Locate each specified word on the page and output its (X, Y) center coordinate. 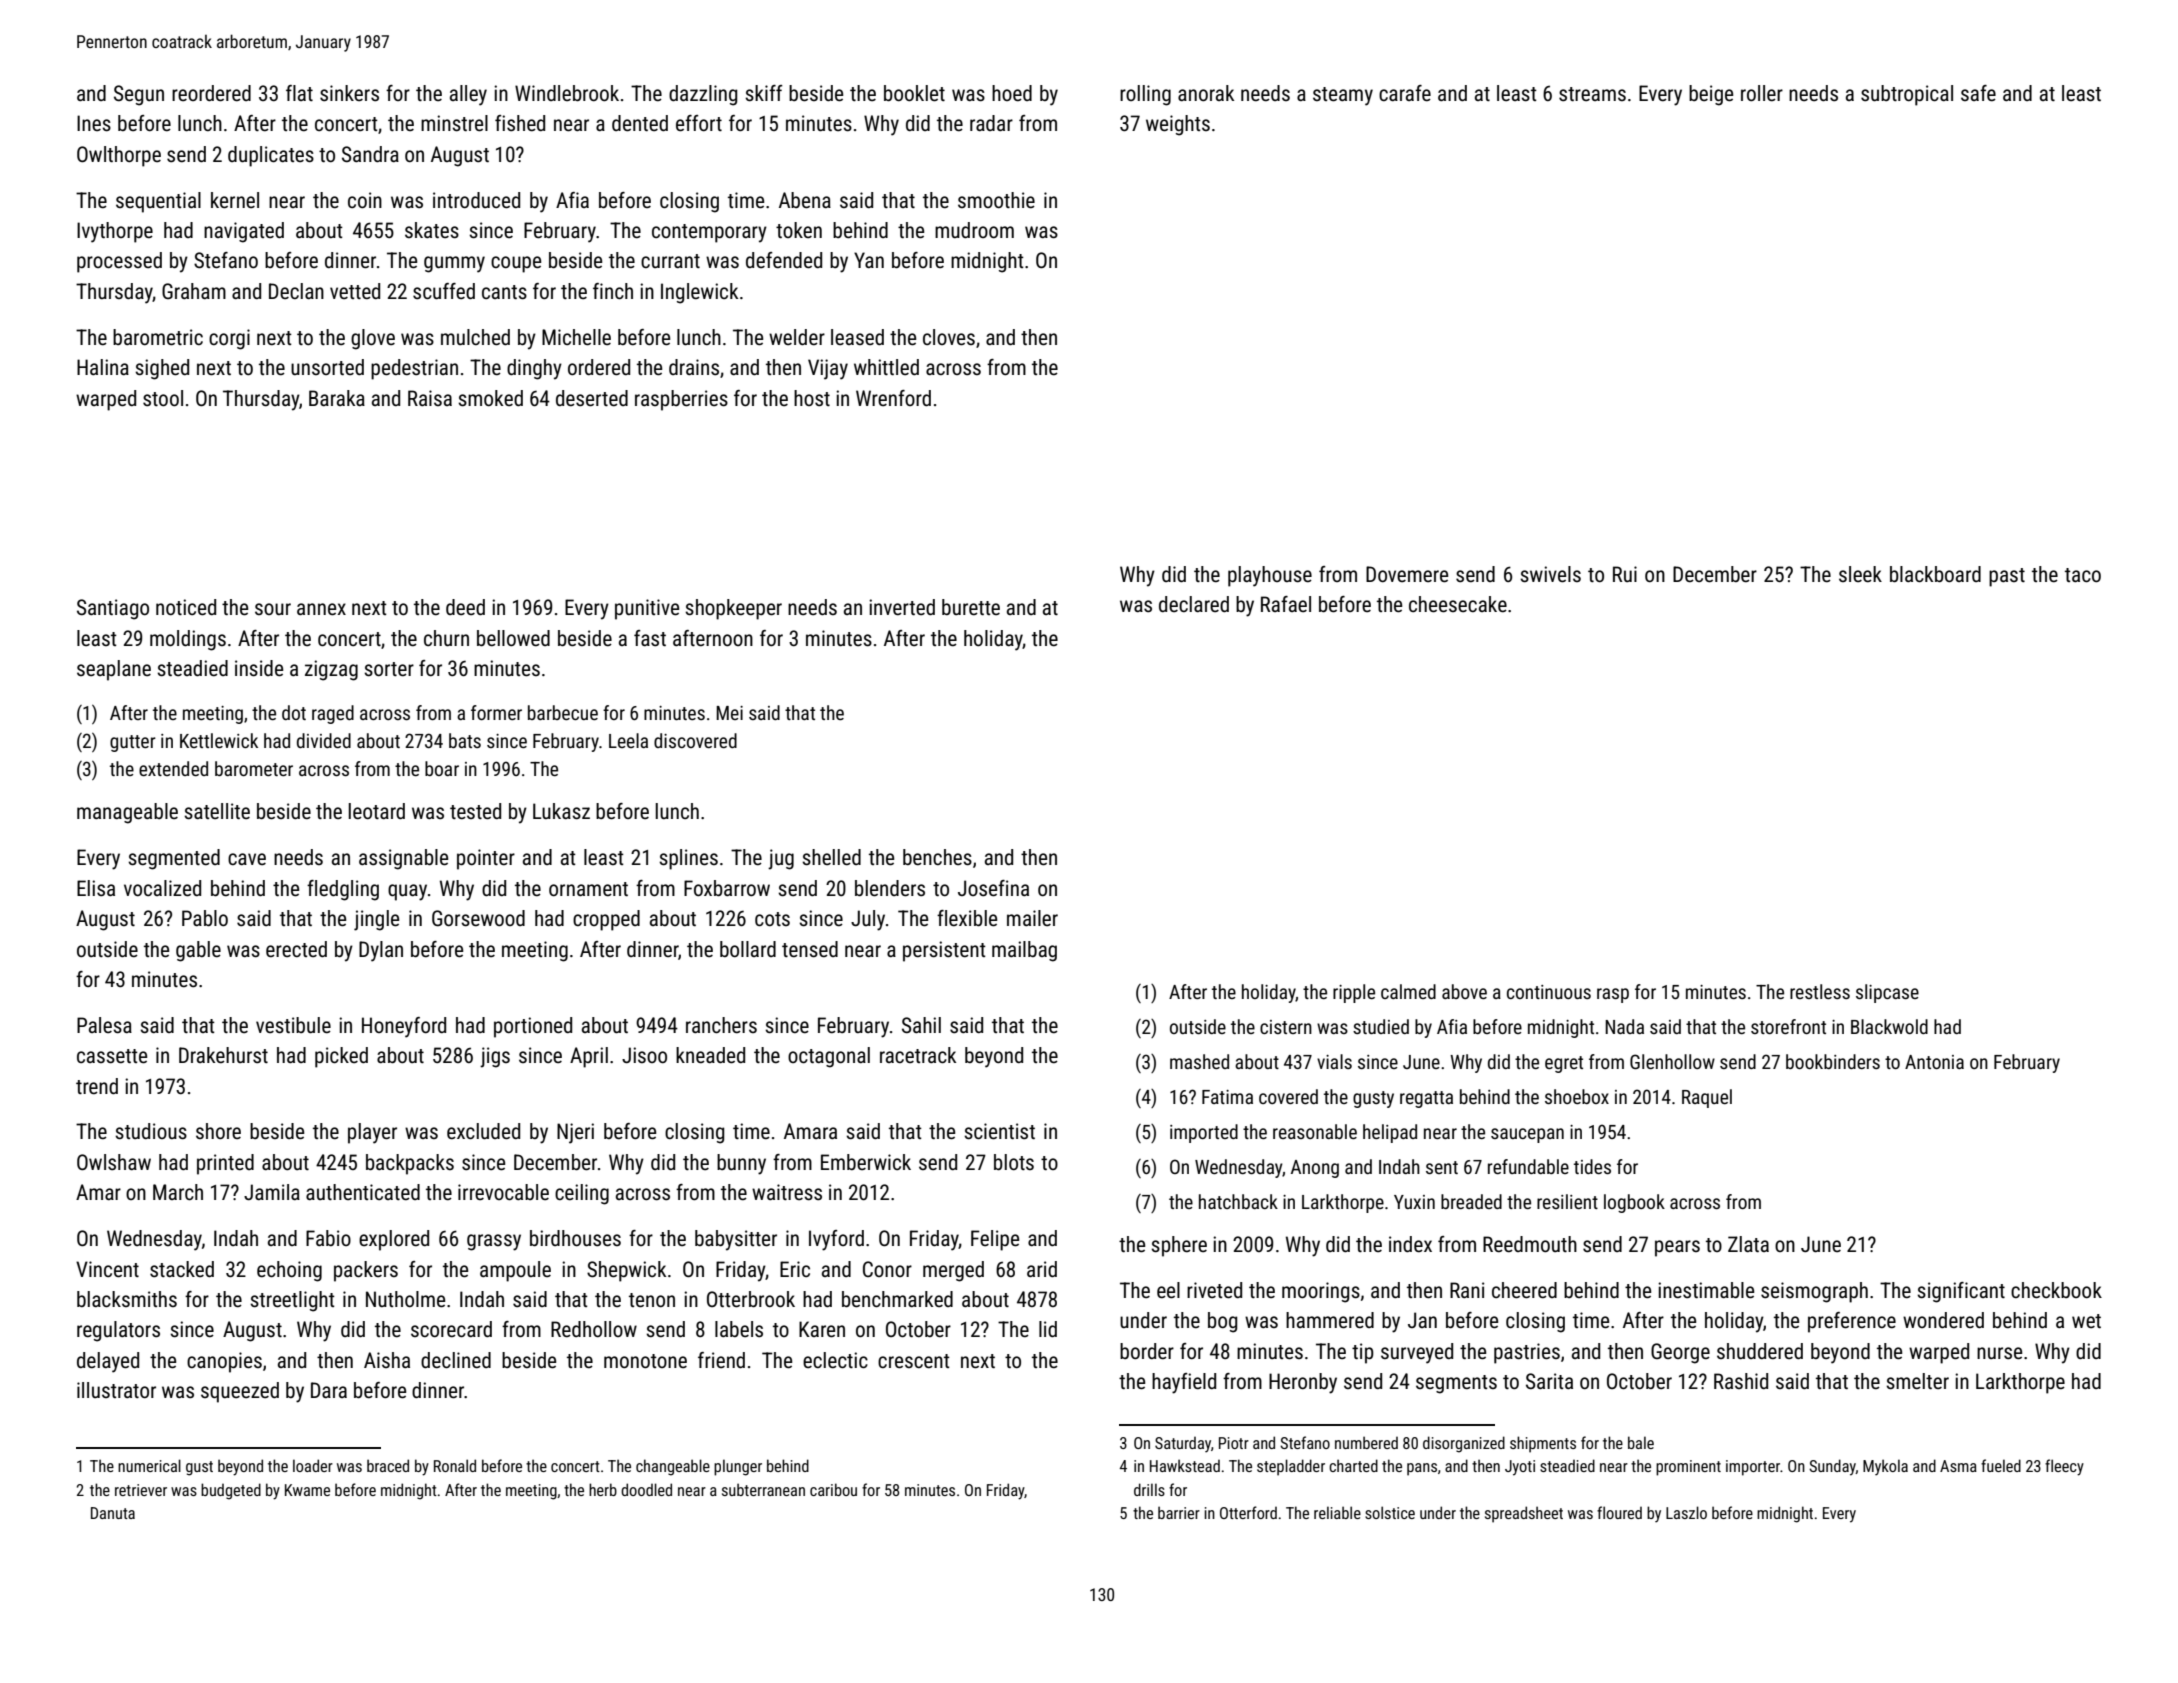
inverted (902, 607)
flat (299, 93)
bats (465, 740)
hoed (1012, 93)
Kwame (307, 1490)
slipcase (1887, 993)
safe (1978, 93)
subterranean (763, 1489)
